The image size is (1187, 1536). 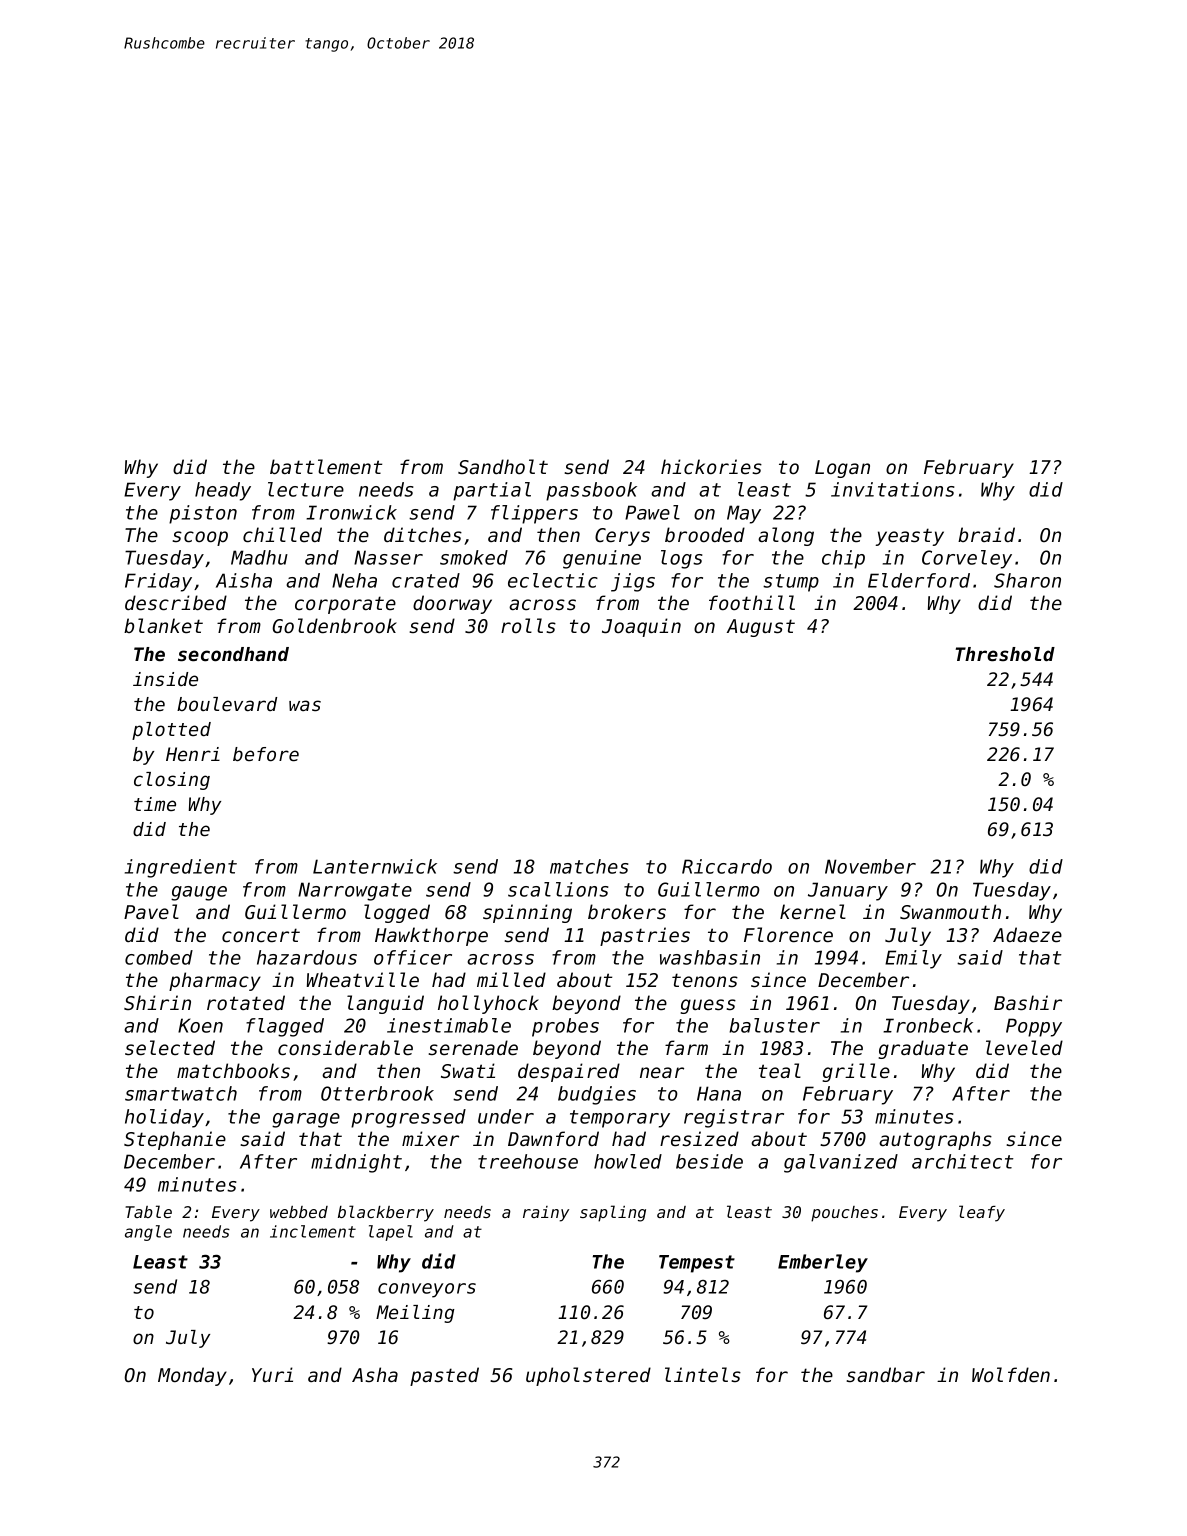 I want to click on heady, so click(x=223, y=491).
